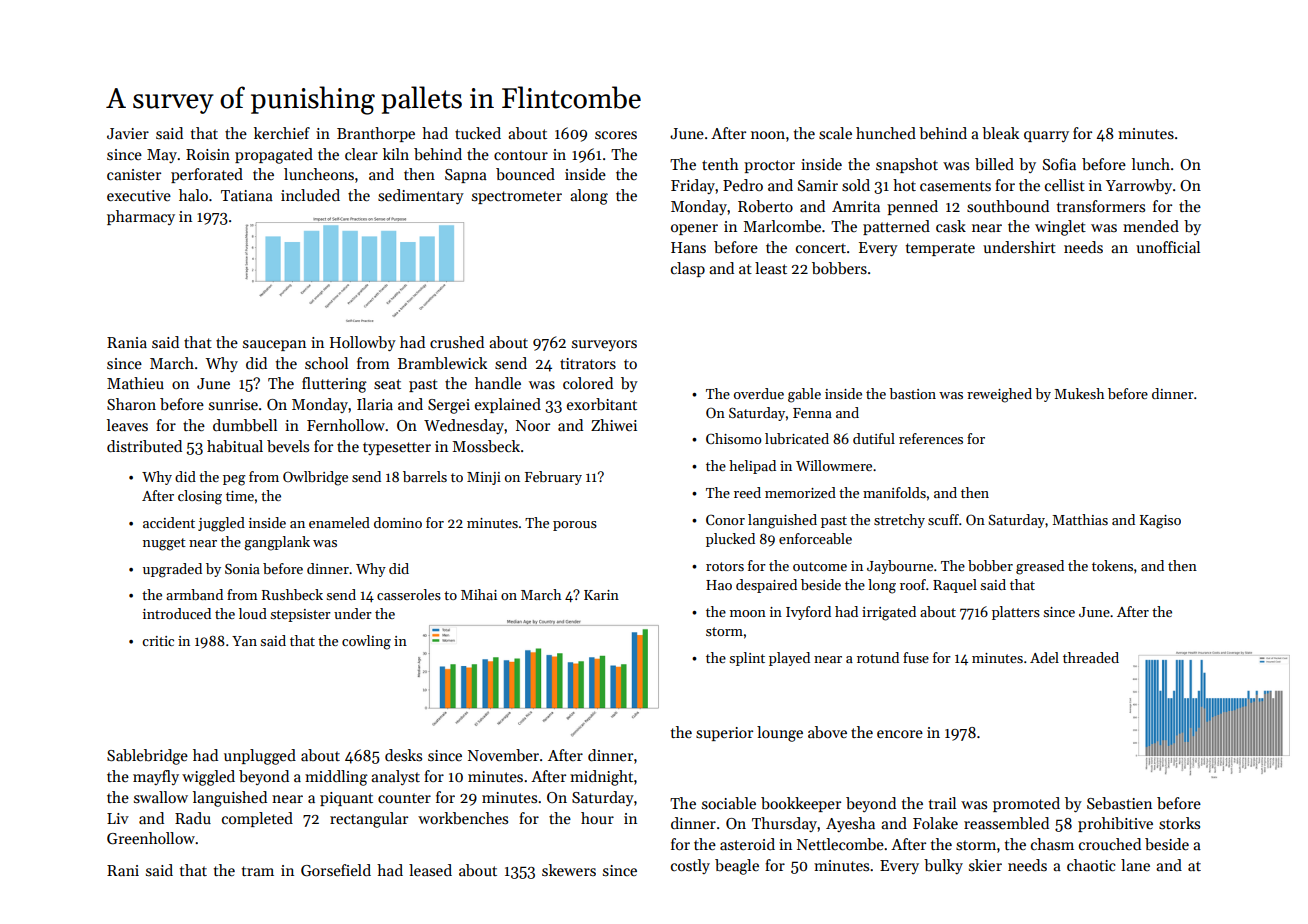 The image size is (1308, 924). I want to click on Mukesh, so click(1079, 393).
